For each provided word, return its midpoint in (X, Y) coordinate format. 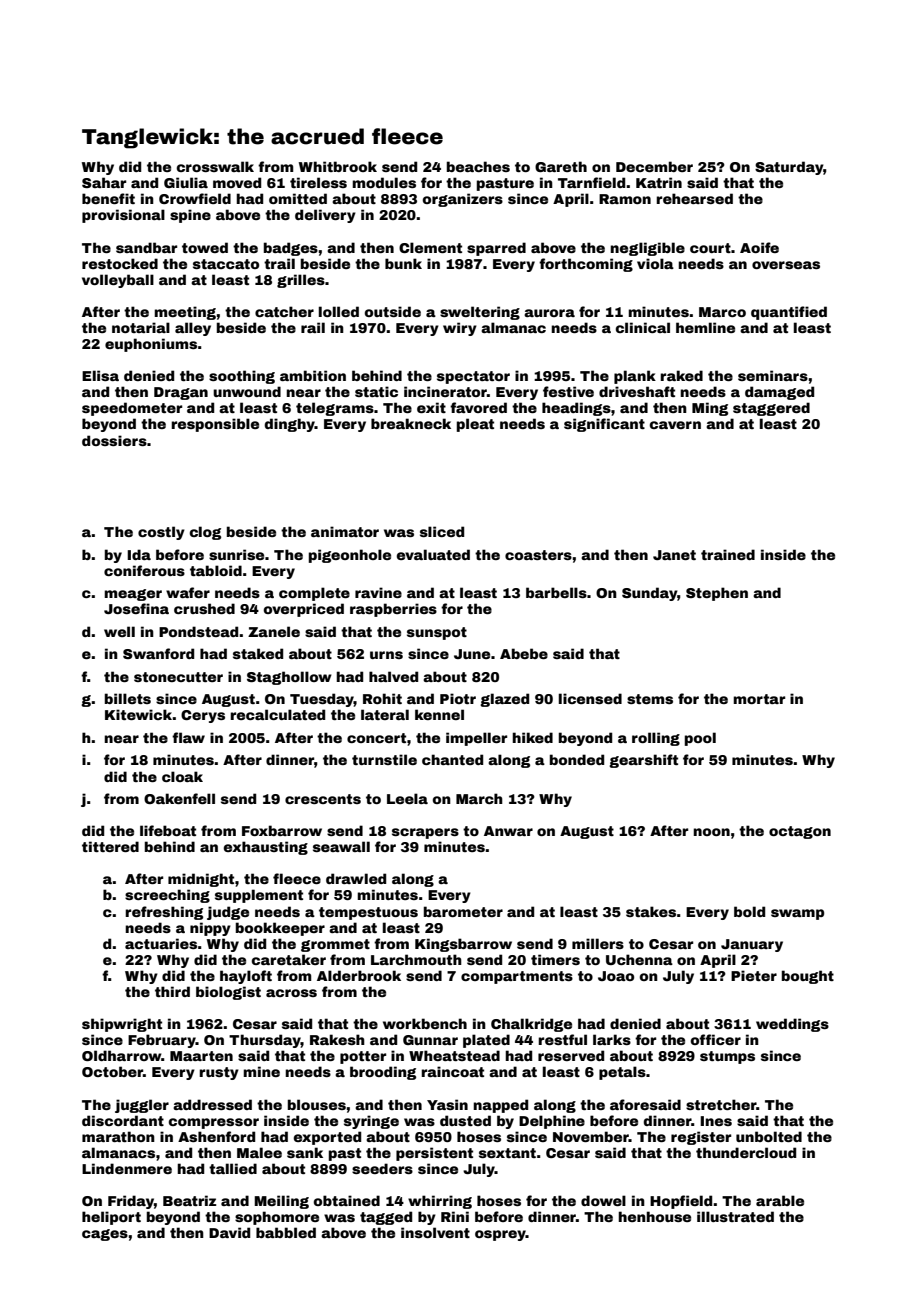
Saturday (789, 168)
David (229, 1232)
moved (237, 182)
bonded (577, 759)
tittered (110, 846)
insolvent (435, 1232)
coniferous (144, 570)
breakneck (411, 423)
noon (711, 832)
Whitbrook (338, 166)
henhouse (654, 1216)
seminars (773, 375)
